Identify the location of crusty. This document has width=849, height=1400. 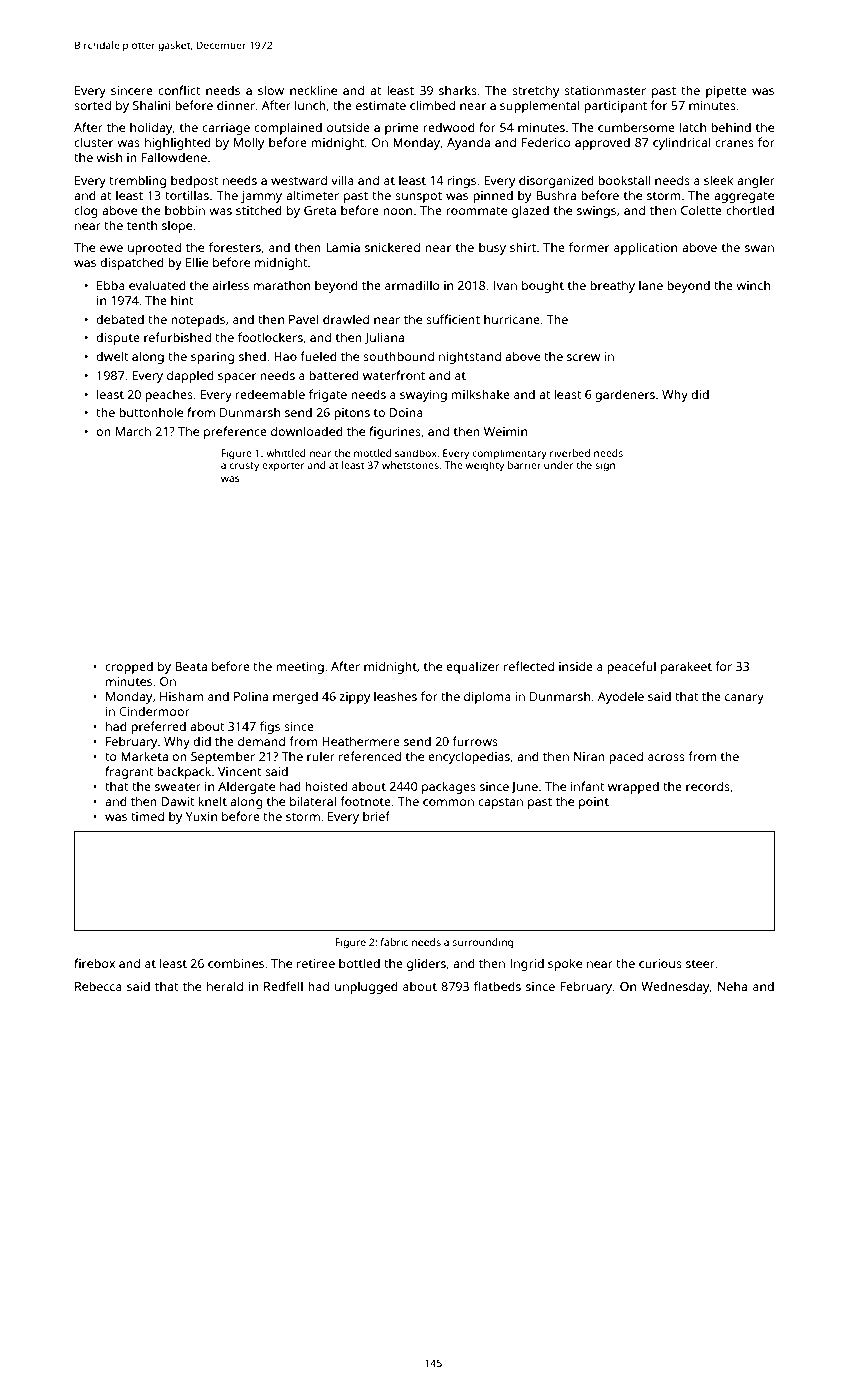
(244, 467).
